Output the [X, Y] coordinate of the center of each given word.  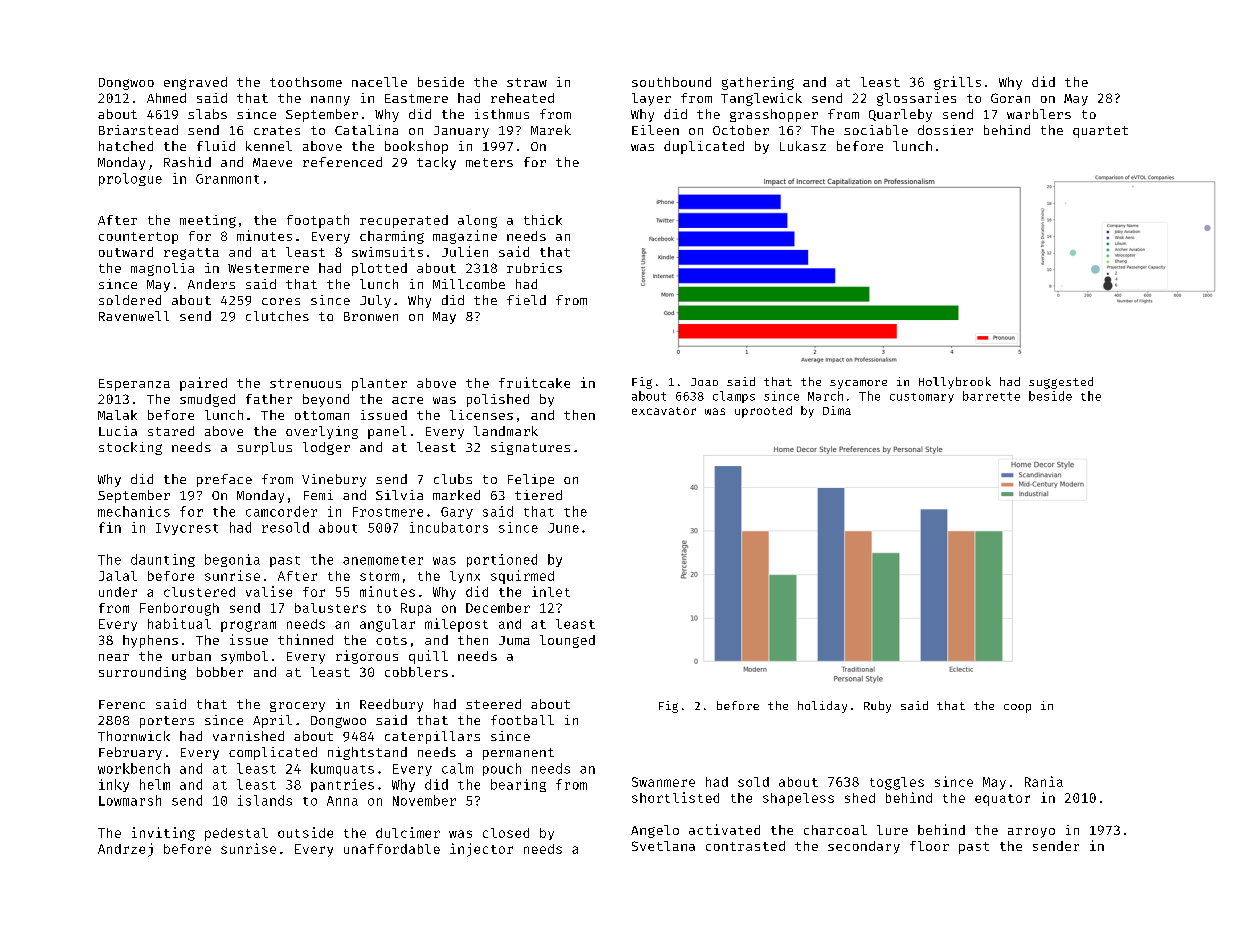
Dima [837, 410]
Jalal [118, 576]
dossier [945, 130]
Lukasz [803, 146]
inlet [551, 591]
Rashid [187, 162]
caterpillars [432, 737]
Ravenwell [134, 316]
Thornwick [134, 736]
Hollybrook [955, 383]
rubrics [534, 268]
